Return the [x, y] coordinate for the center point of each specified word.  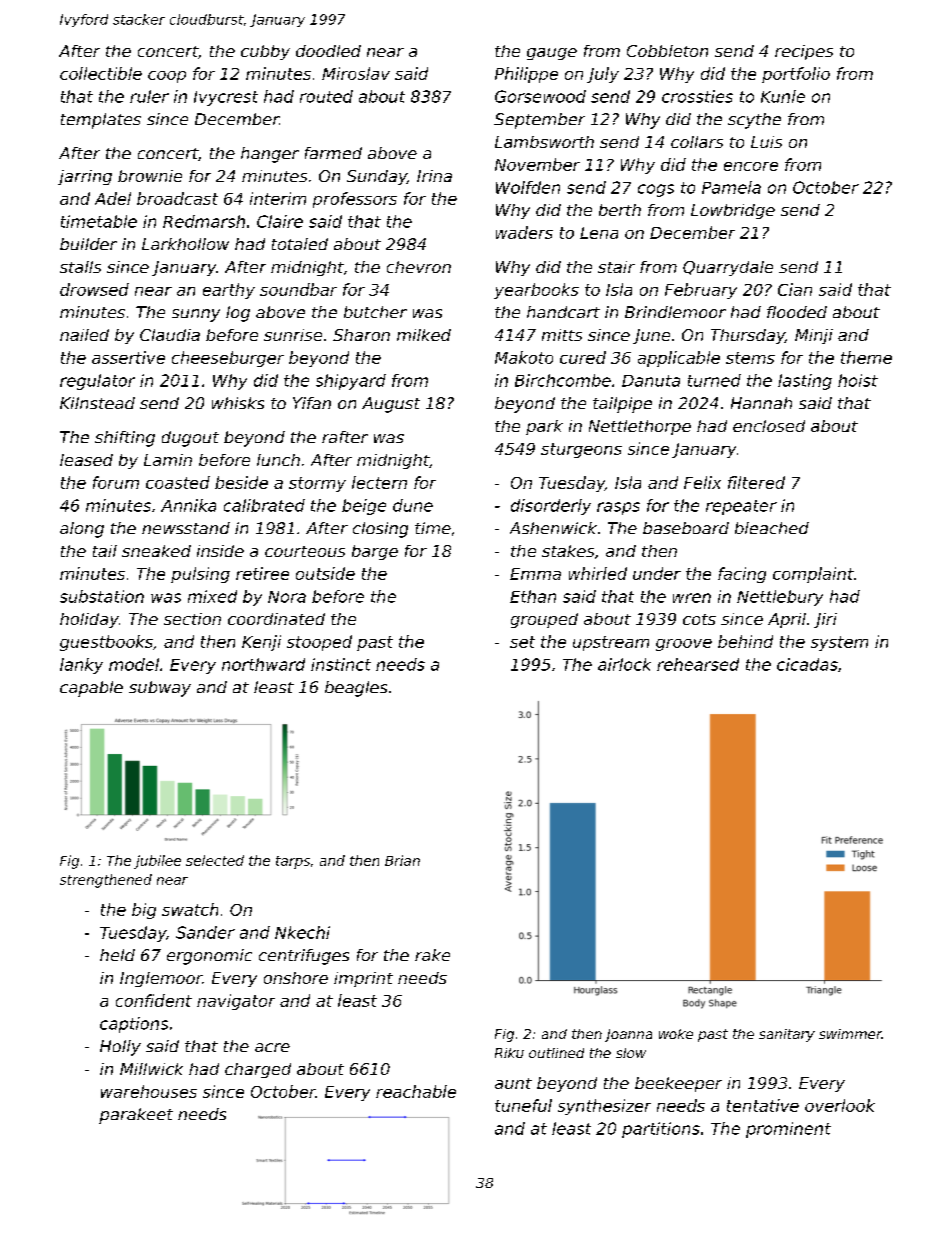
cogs [656, 190]
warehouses [149, 1091]
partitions [661, 1130]
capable [91, 689]
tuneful [523, 1105]
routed [326, 96]
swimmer [850, 1034]
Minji [814, 336]
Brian [402, 860]
